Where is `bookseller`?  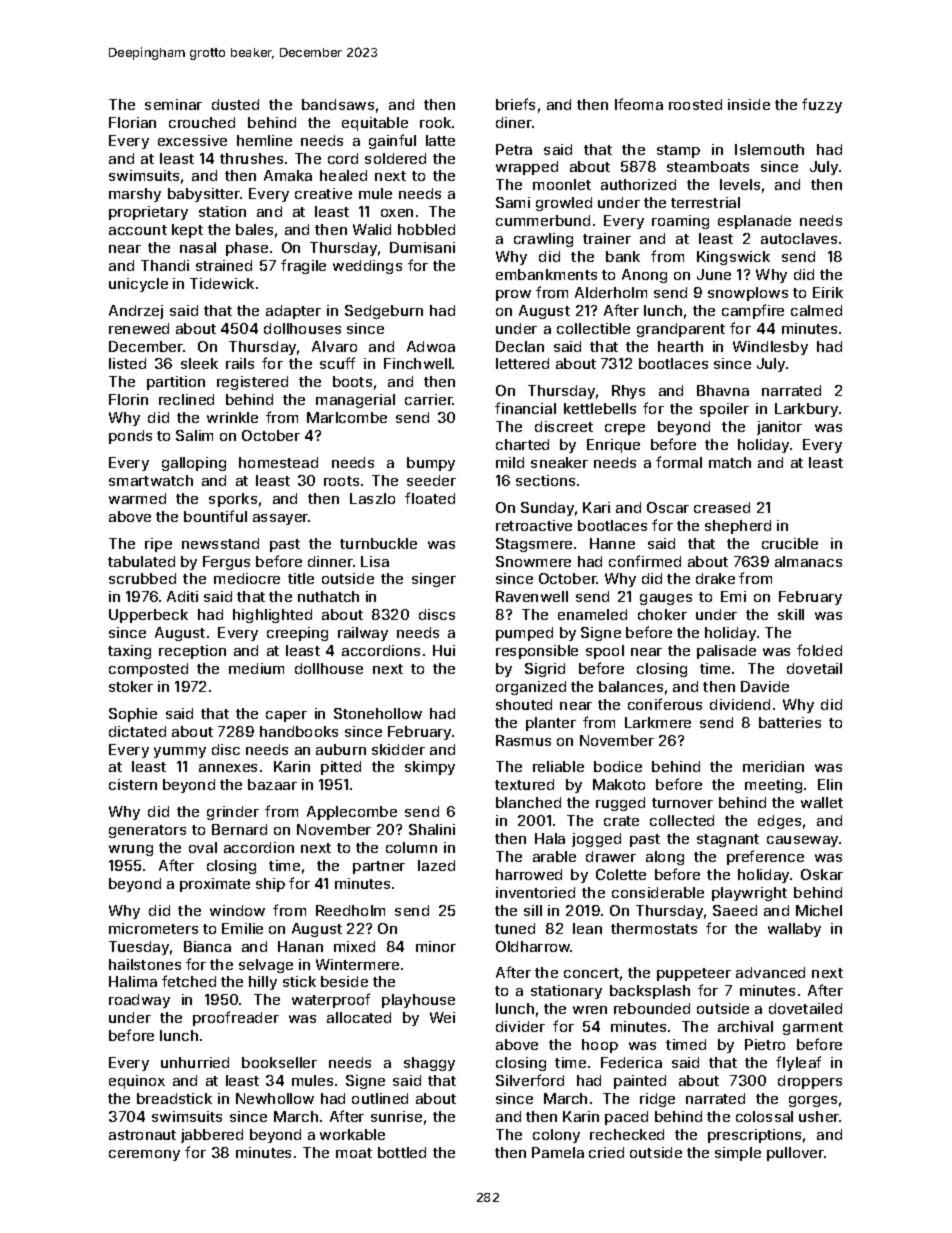
bookseller is located at coordinates (279, 1062).
